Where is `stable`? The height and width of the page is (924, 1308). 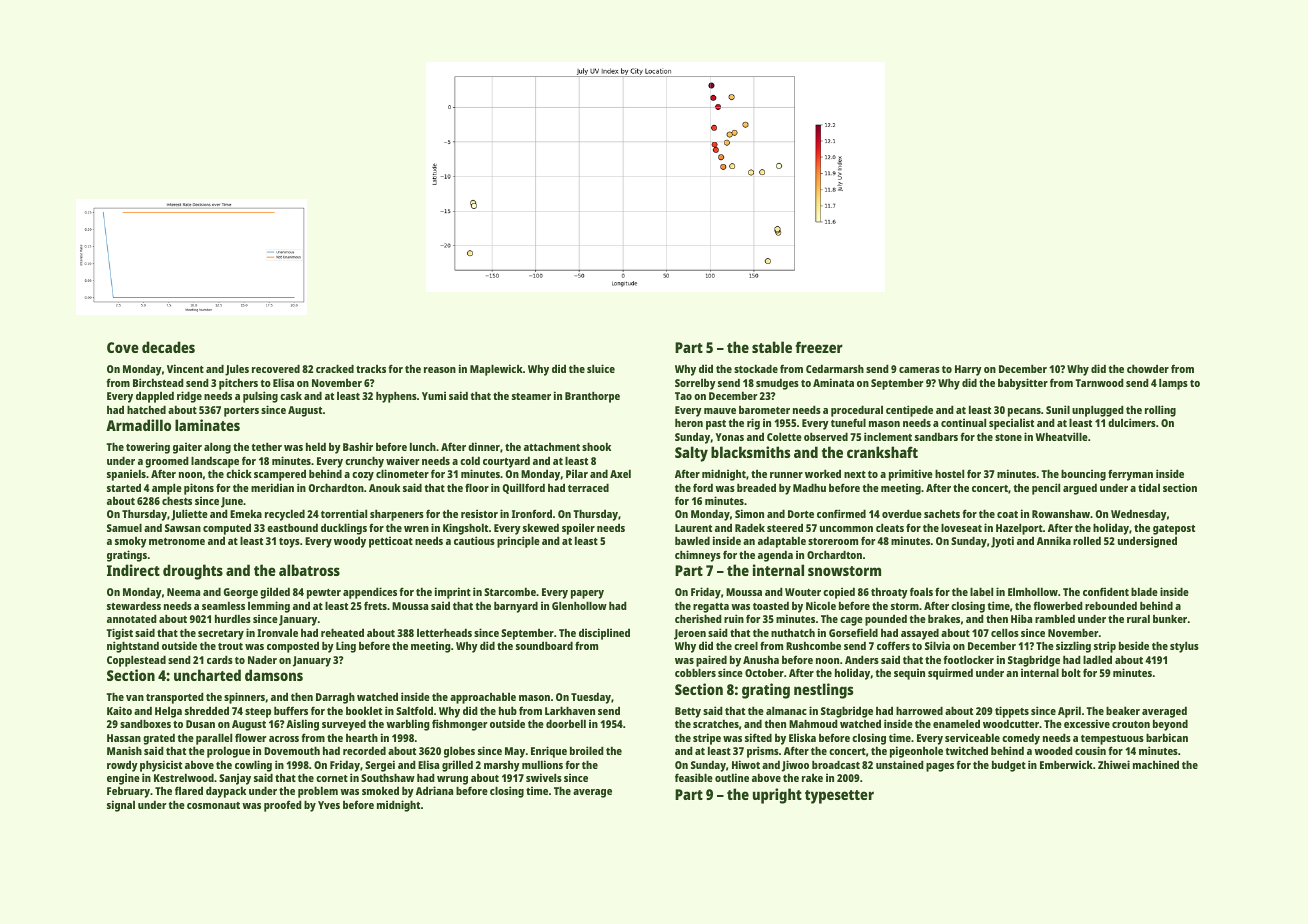 stable is located at coordinates (772, 347).
